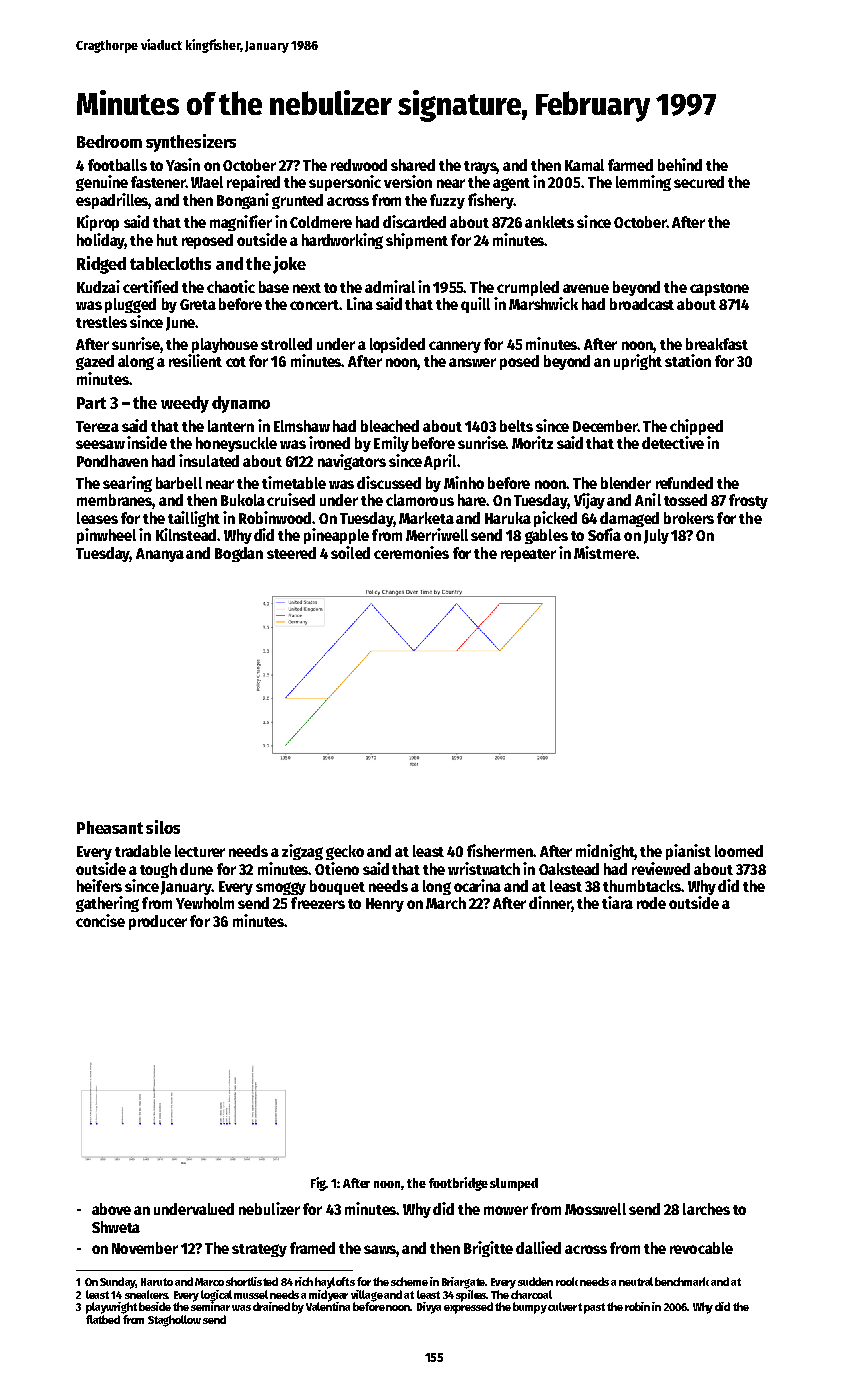 Image resolution: width=849 pixels, height=1400 pixels. Describe the element at coordinates (472, 362) in the screenshot. I see `answer` at that location.
